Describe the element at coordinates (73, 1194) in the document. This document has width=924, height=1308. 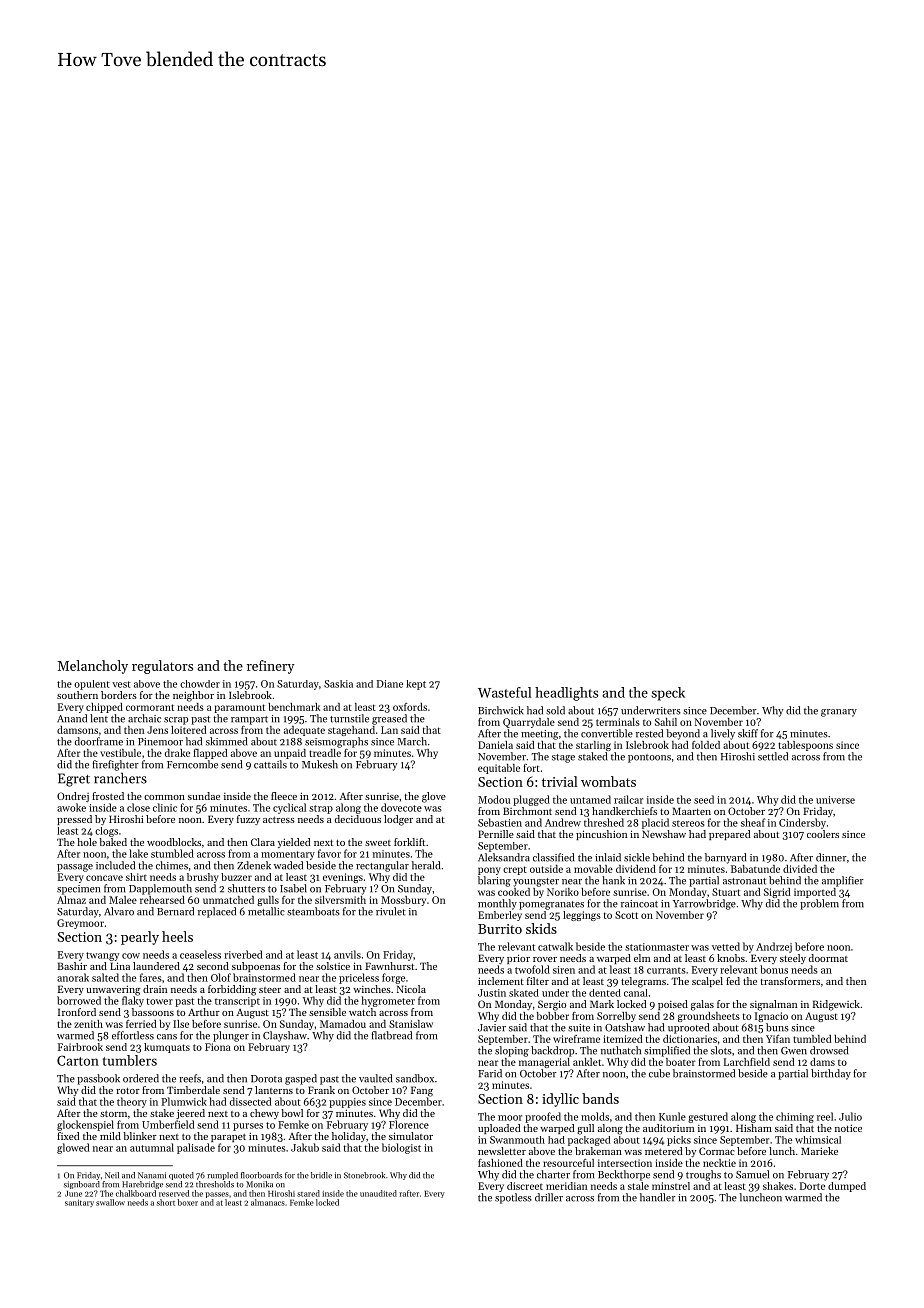
I see `June` at that location.
